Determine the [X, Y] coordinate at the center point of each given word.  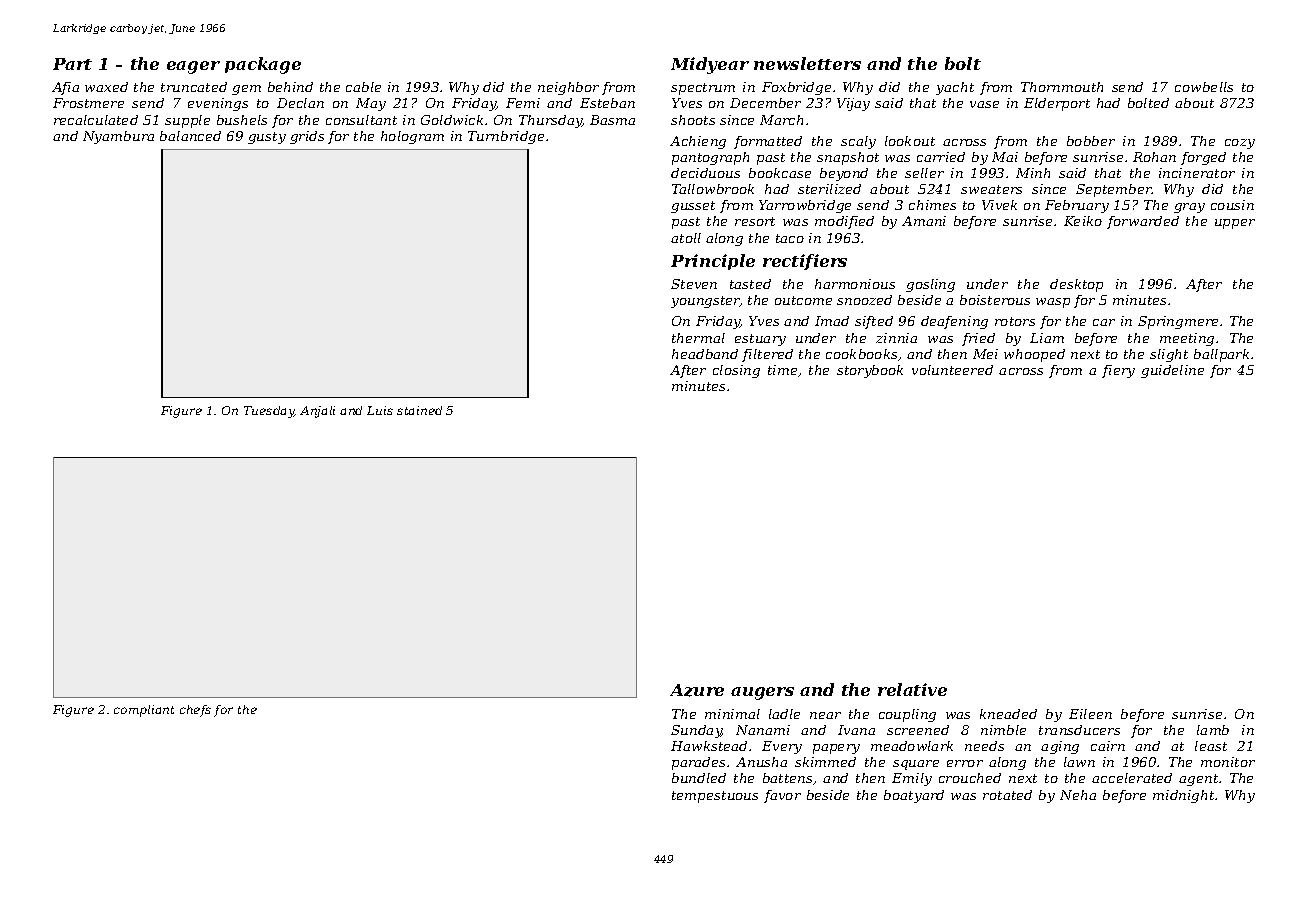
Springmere [1178, 322]
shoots [693, 120]
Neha [1078, 795]
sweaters [991, 189]
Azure [697, 690]
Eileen [1090, 714]
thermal [698, 338]
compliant [144, 711]
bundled [699, 778]
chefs [195, 711]
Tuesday [269, 412]
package [263, 65]
